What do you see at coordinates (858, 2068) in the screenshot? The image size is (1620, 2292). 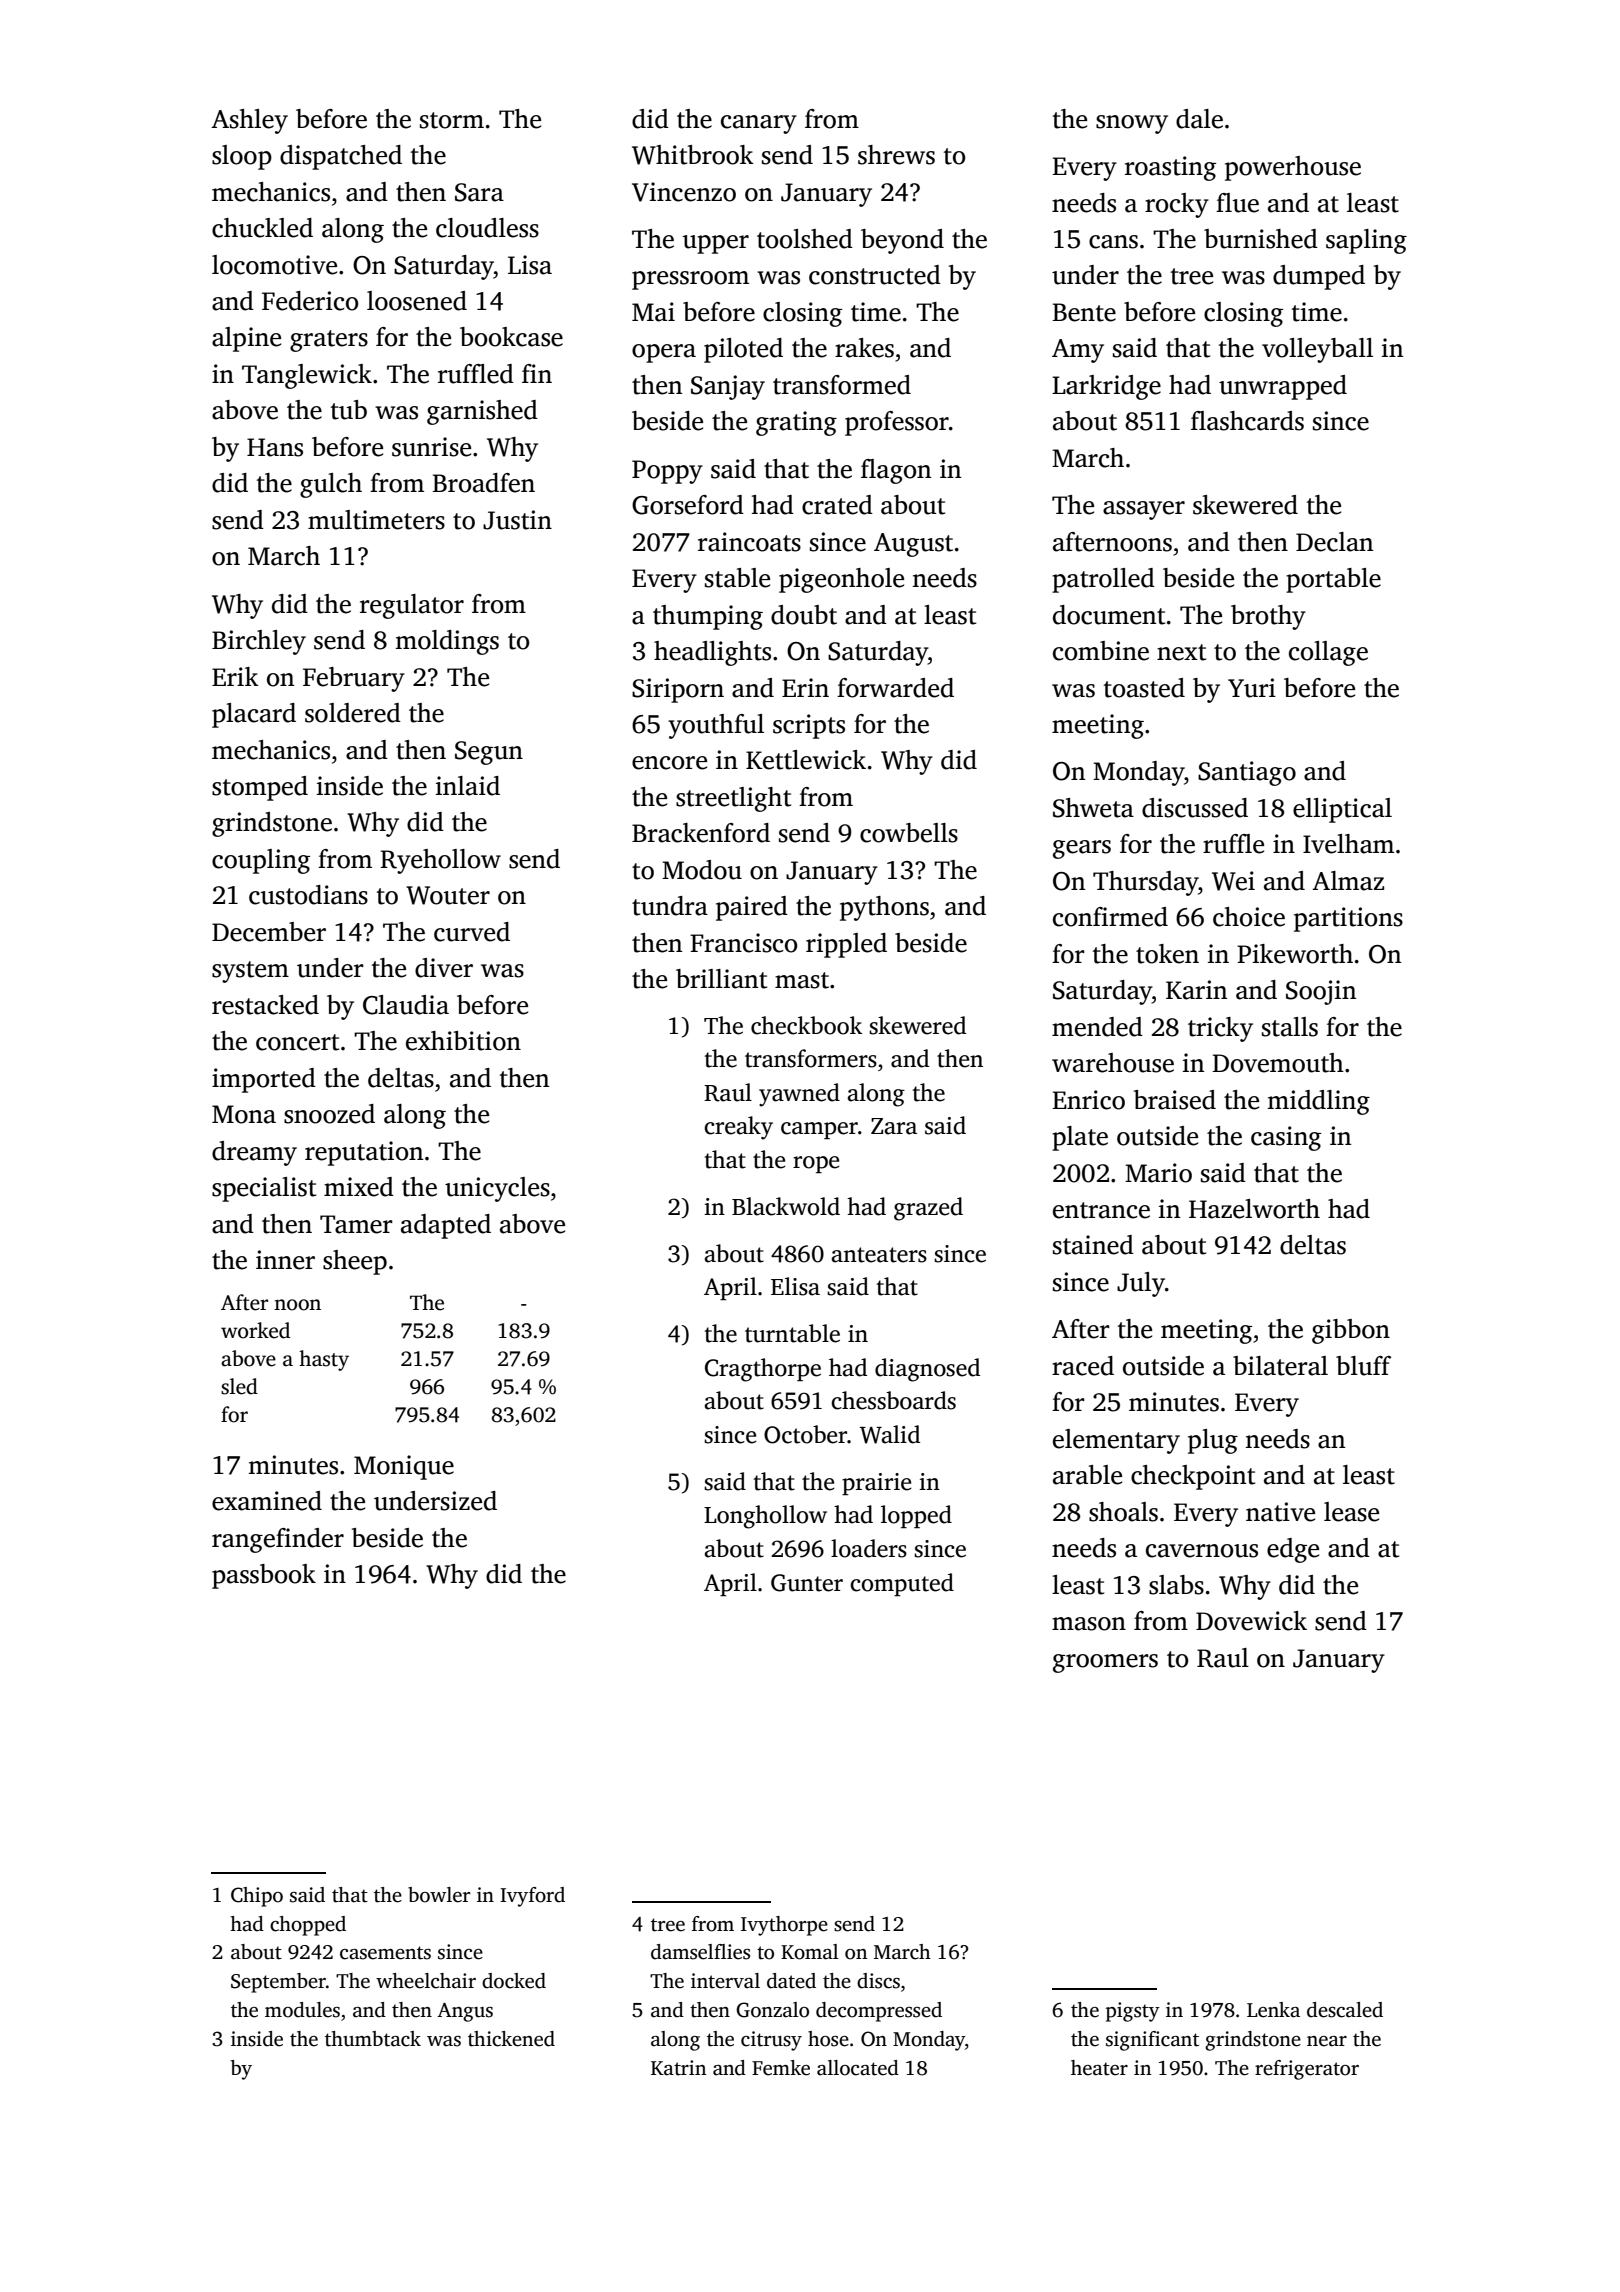 I see `allocated` at bounding box center [858, 2068].
